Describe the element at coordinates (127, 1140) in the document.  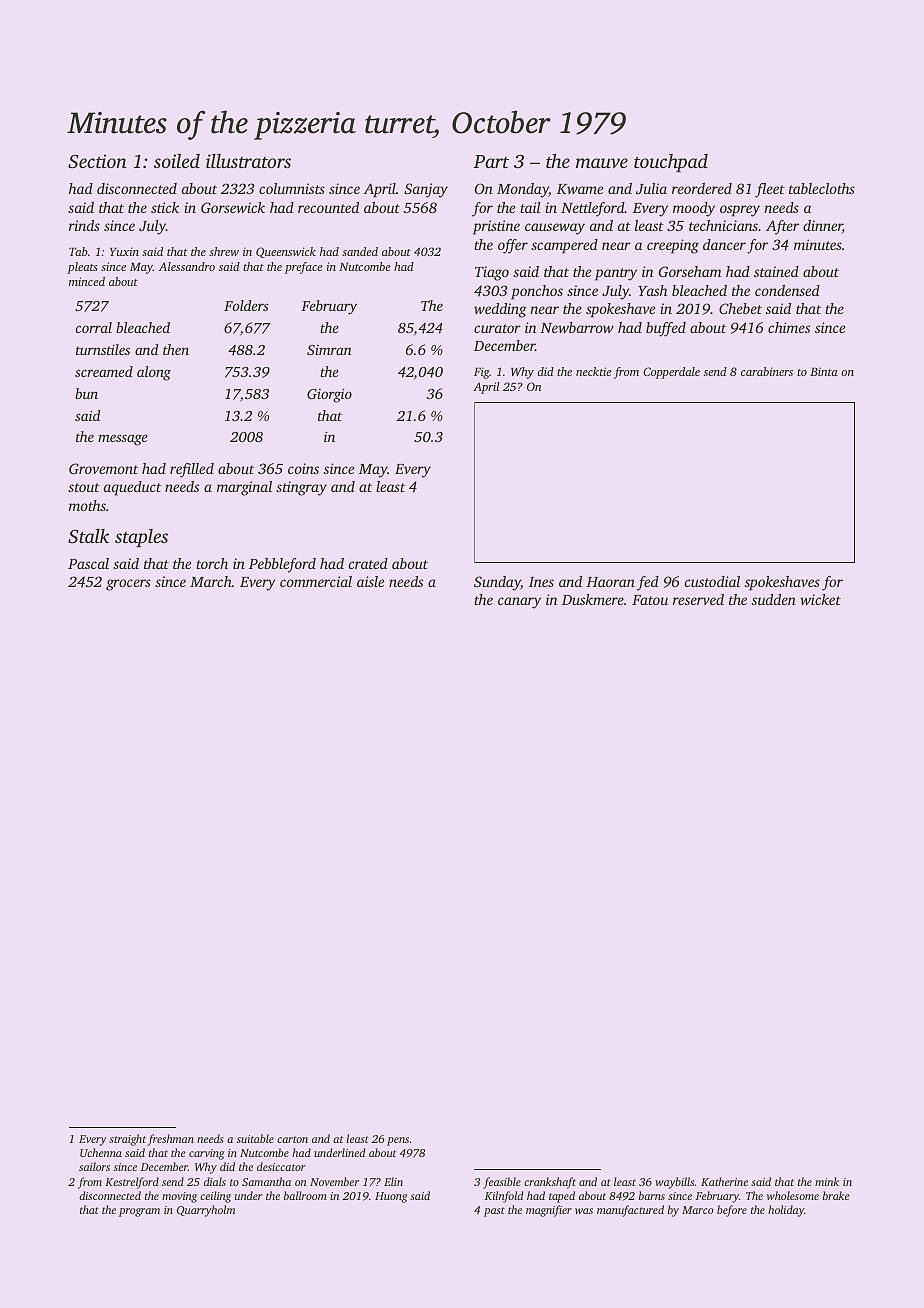
I see `straight` at that location.
